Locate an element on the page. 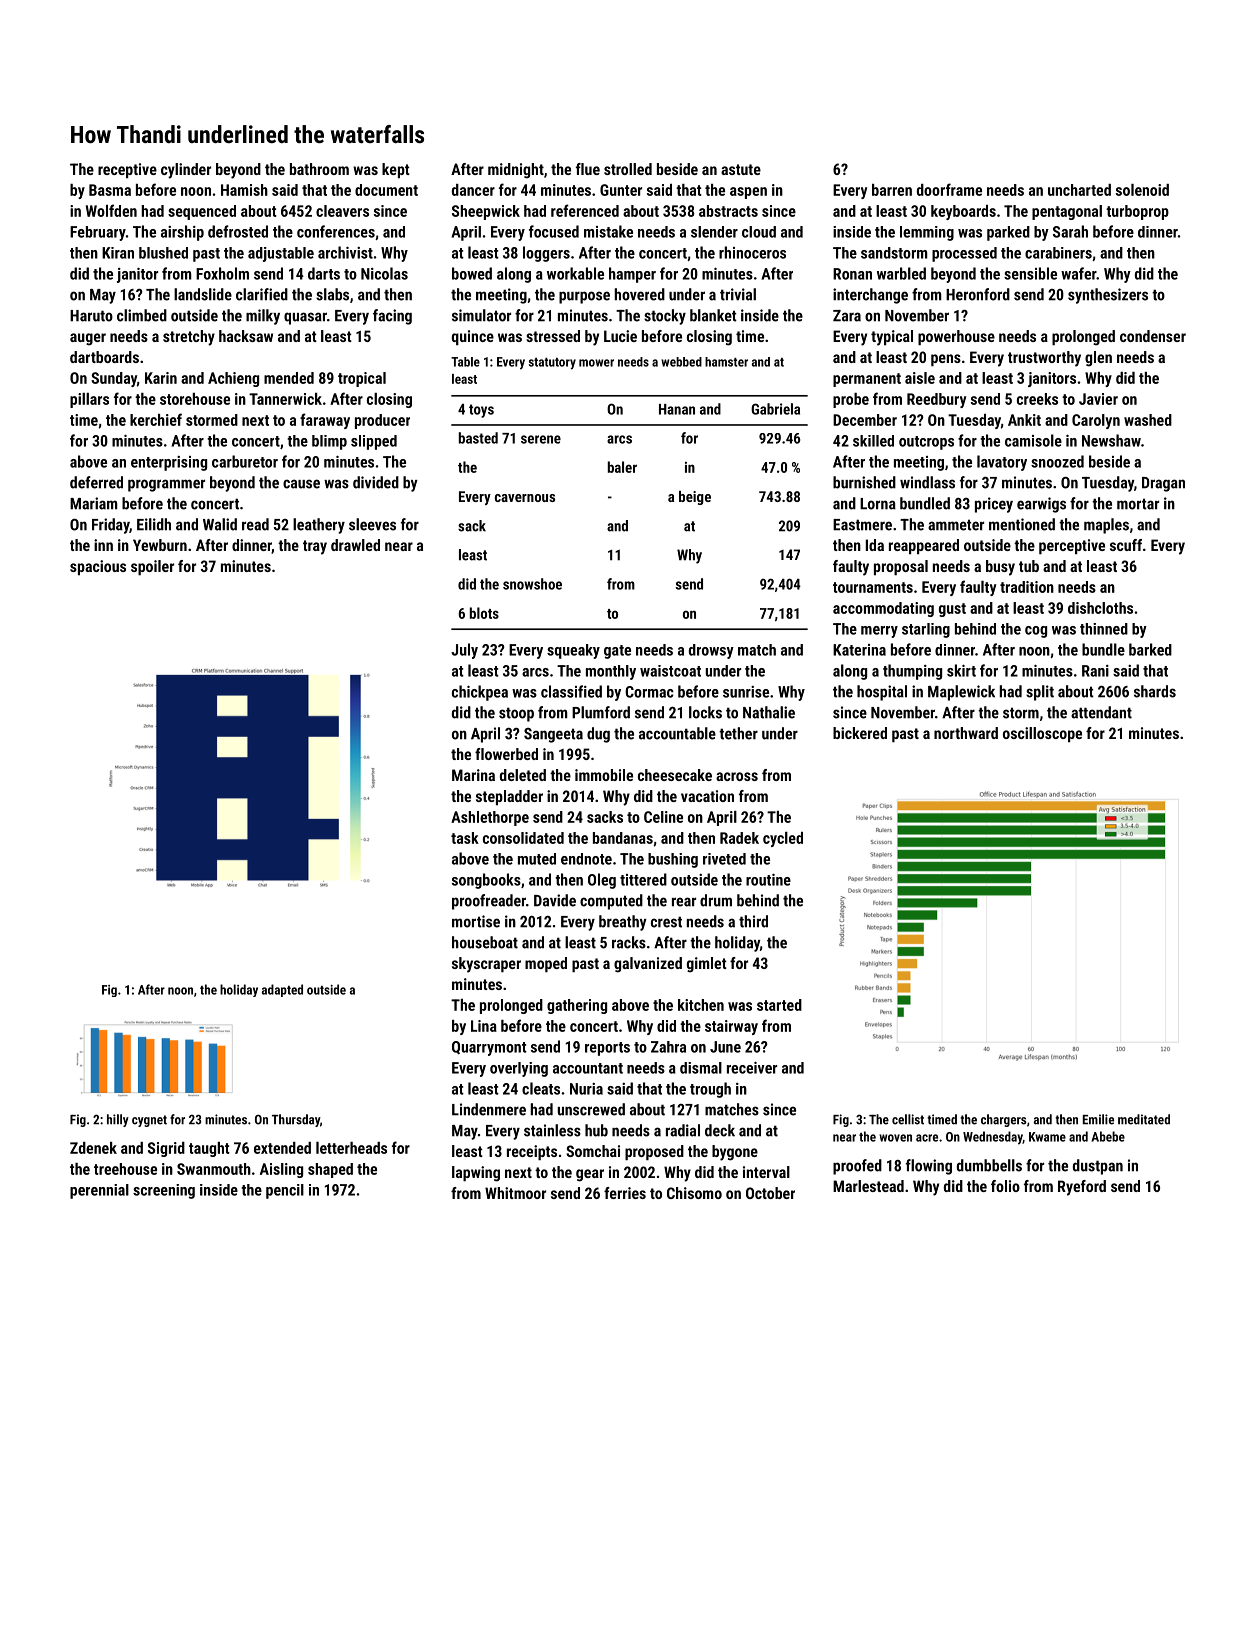 The image size is (1259, 1630). conferences is located at coordinates (336, 231).
